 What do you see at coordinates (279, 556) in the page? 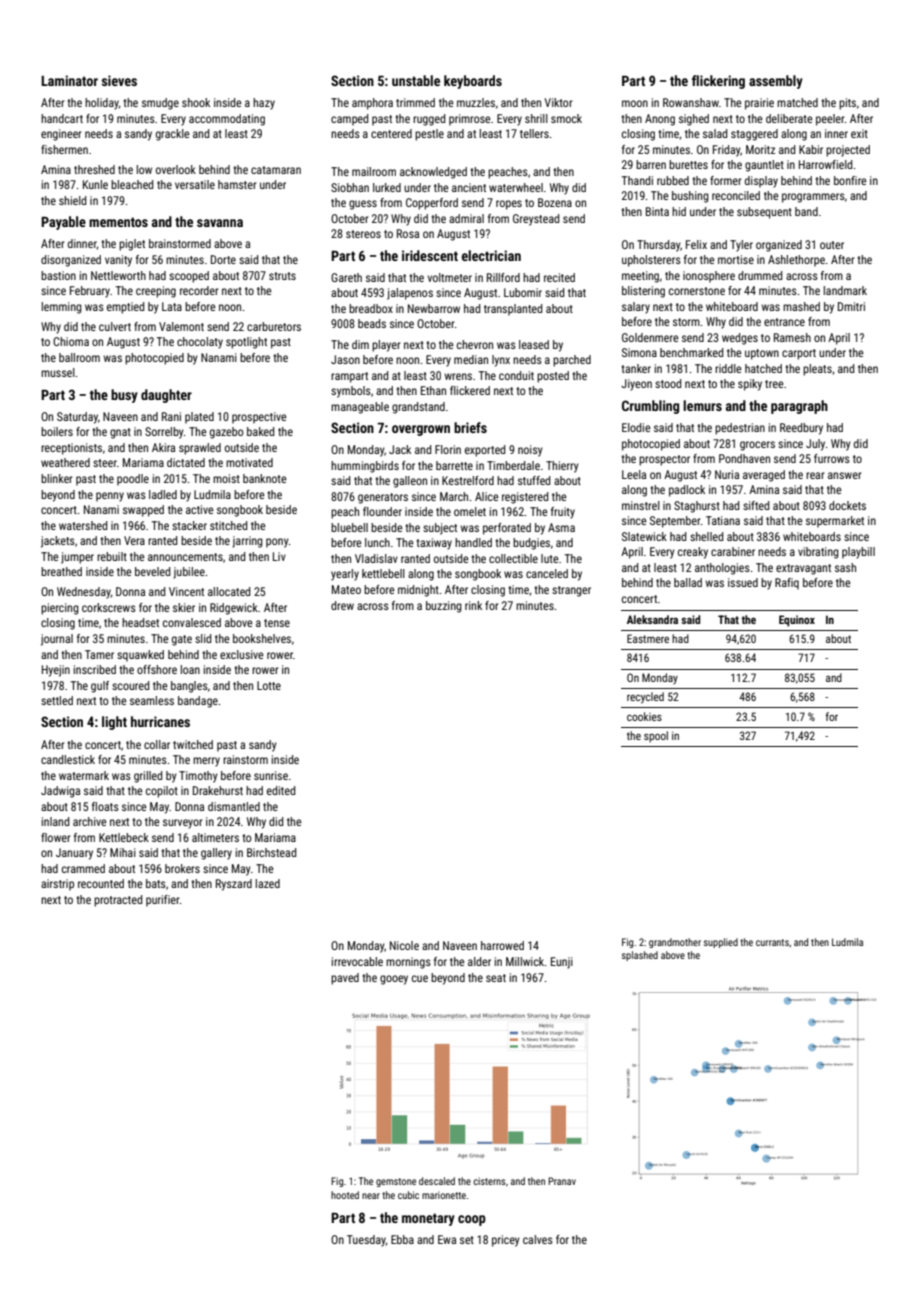
I see `Liv` at bounding box center [279, 556].
